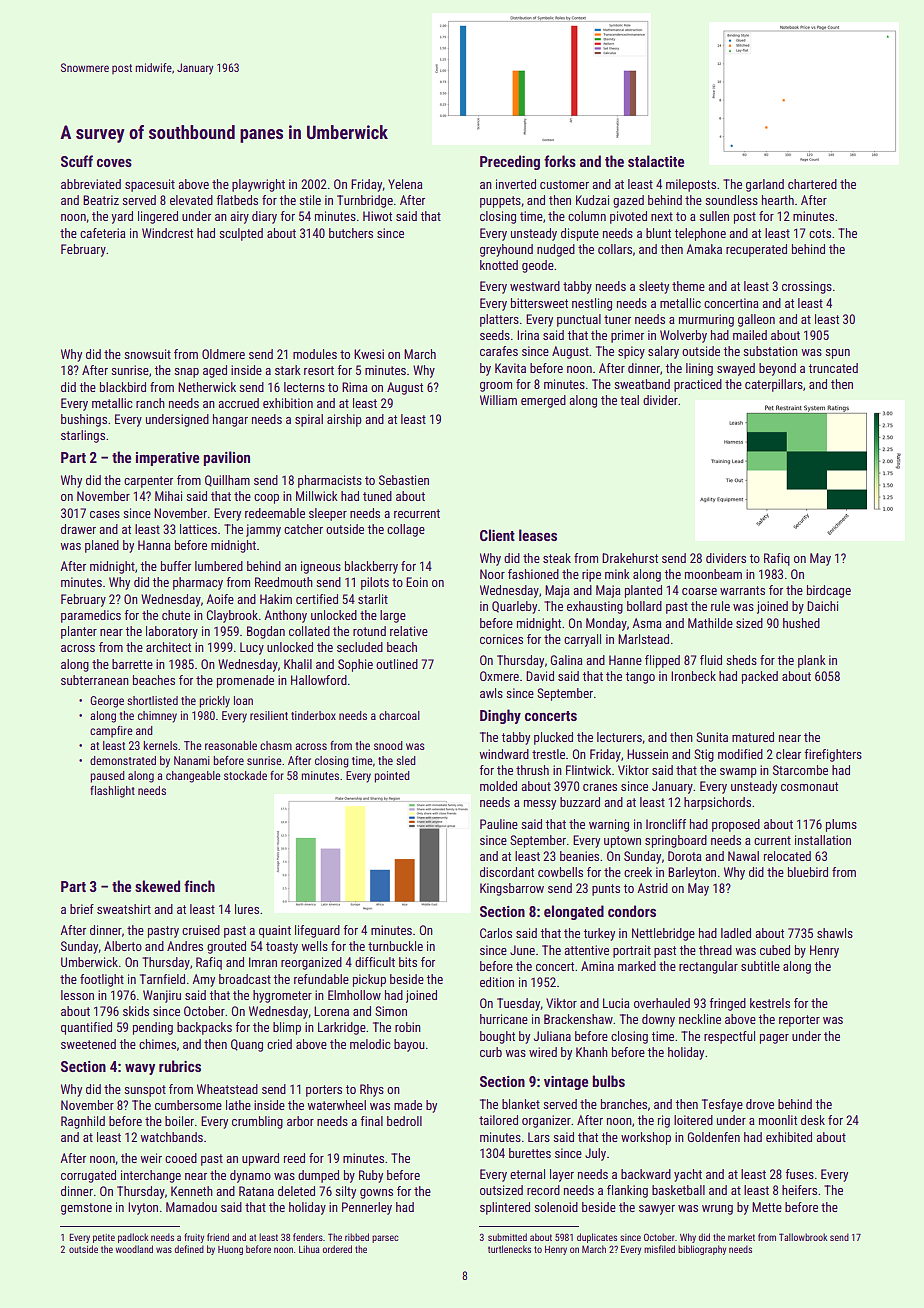 This screenshot has height=1308, width=924. I want to click on turtlenecks, so click(509, 1249).
